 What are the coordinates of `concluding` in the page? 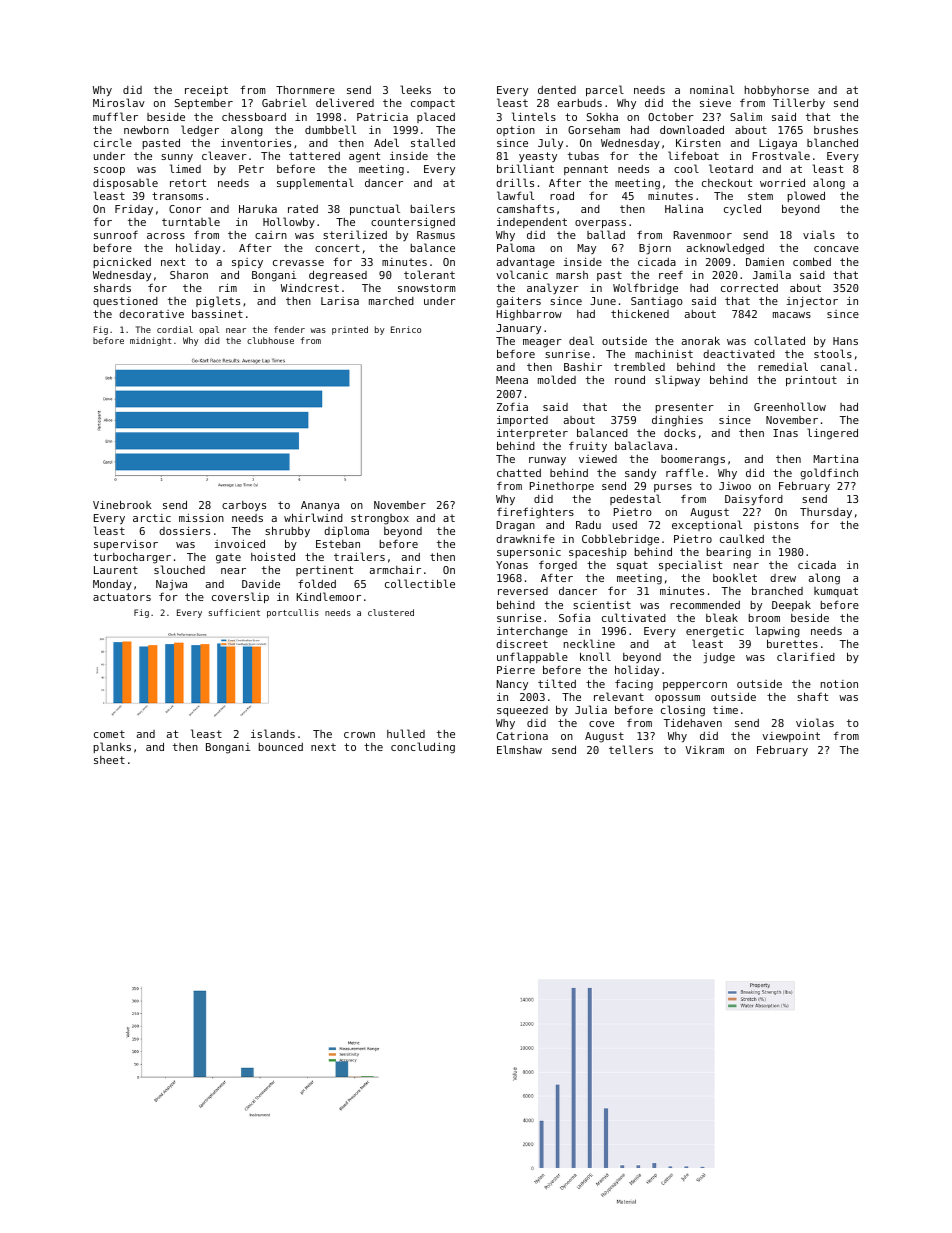 It's located at (423, 748).
